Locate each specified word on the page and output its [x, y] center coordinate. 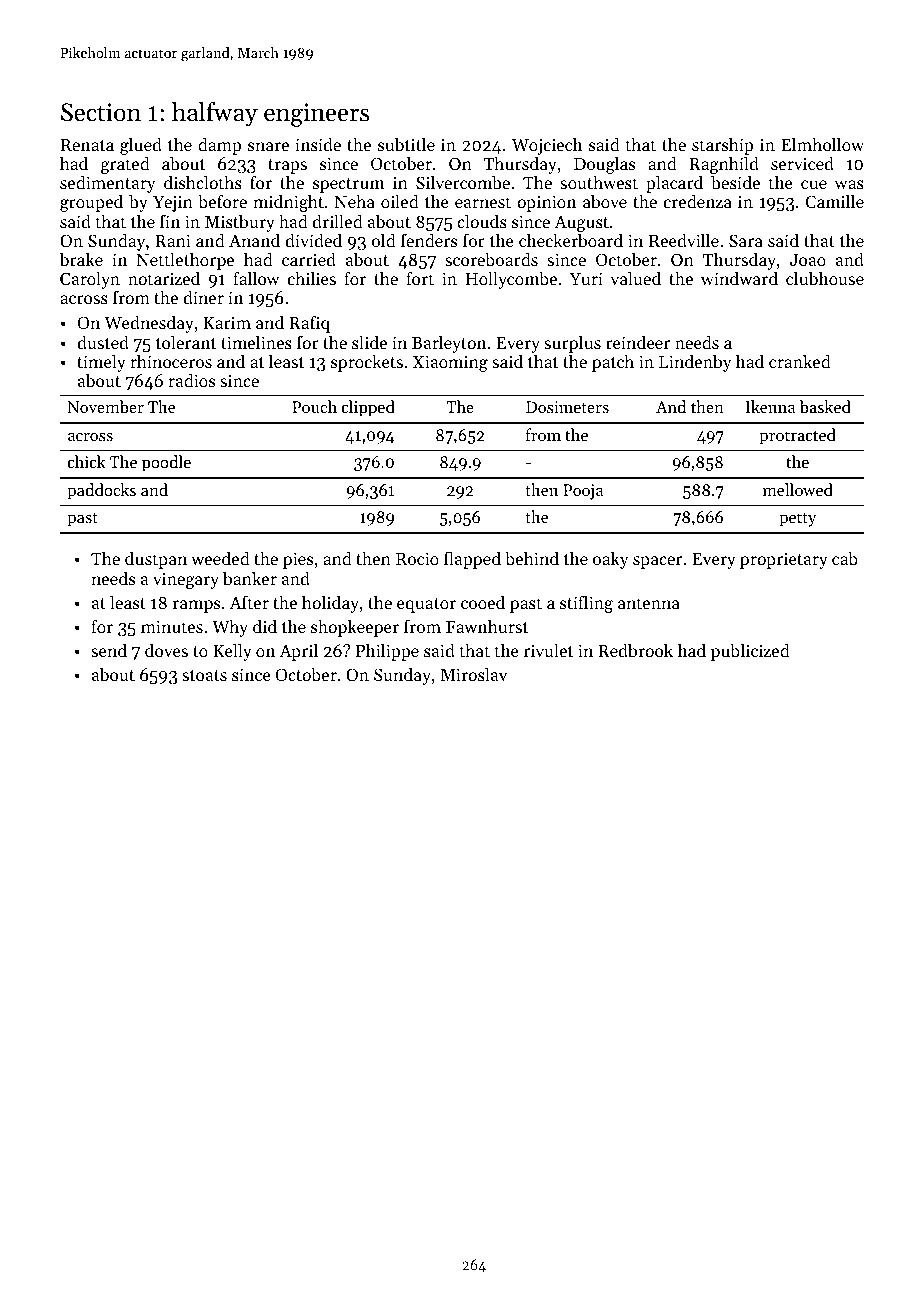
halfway [215, 114]
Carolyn [90, 281]
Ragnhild [724, 165]
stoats [204, 675]
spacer [657, 562]
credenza [698, 201]
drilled [338, 221]
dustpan [156, 560]
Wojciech [547, 146]
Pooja [583, 492]
